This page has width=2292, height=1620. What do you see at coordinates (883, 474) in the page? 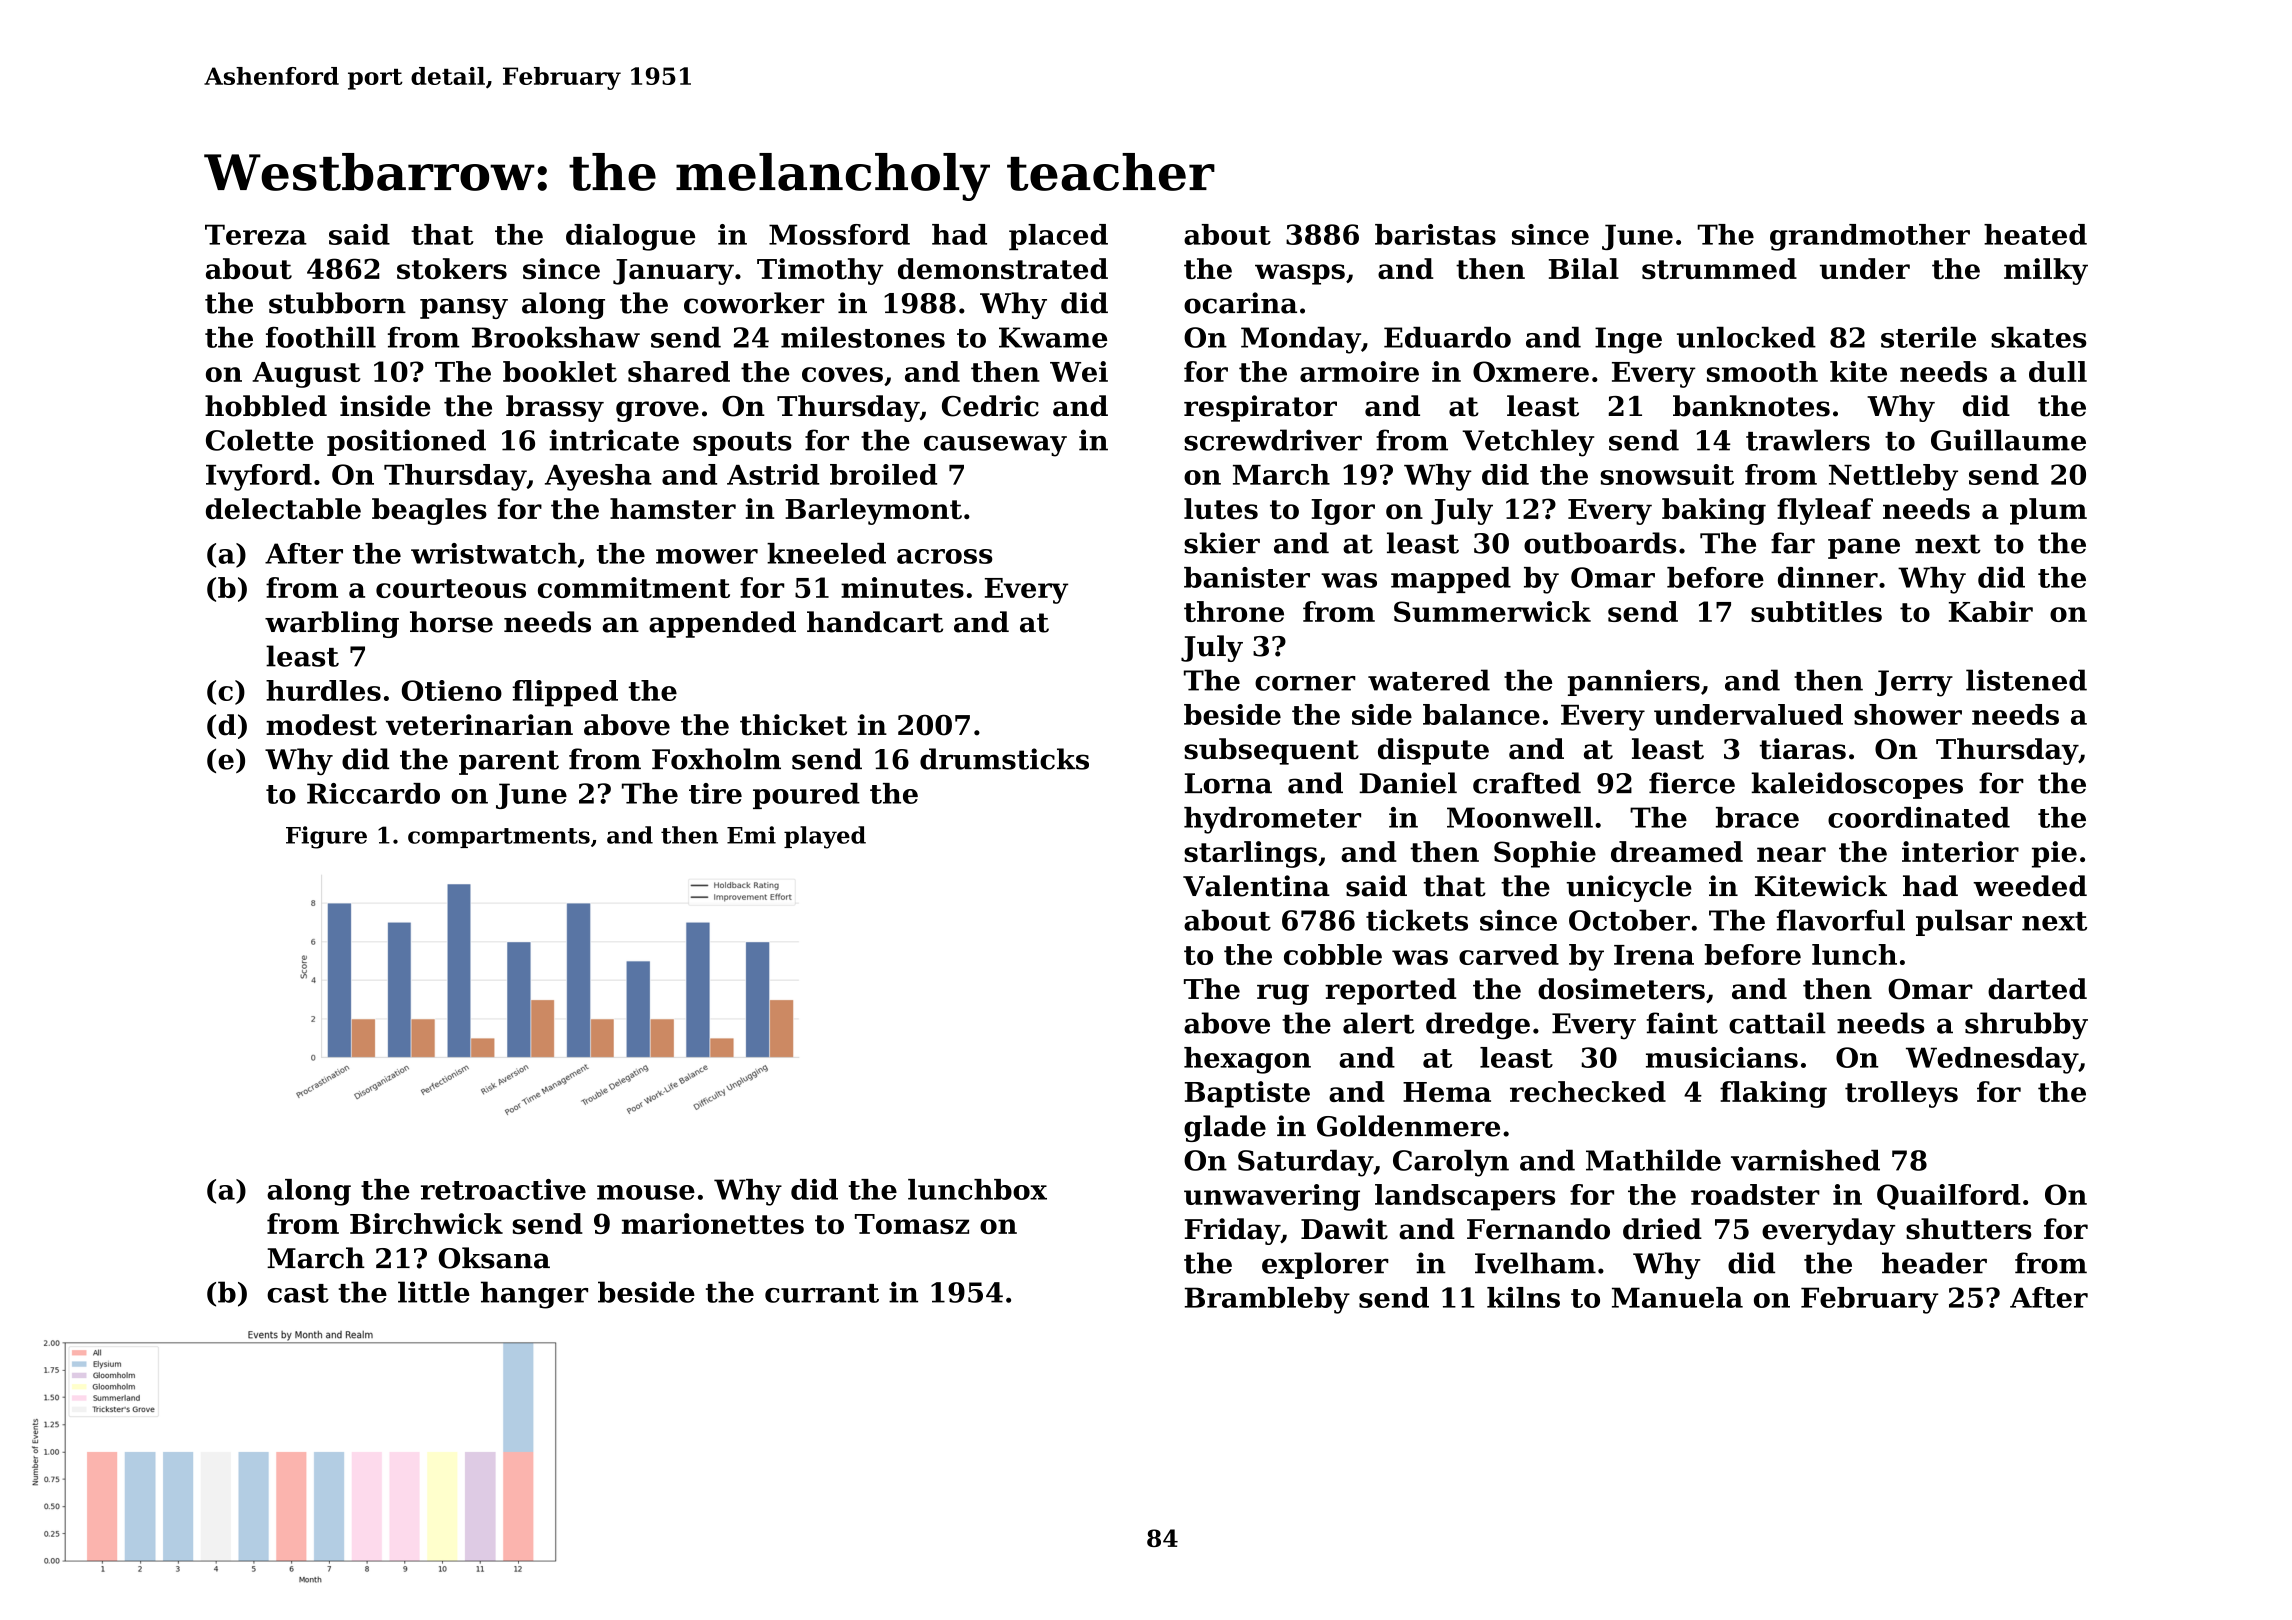
I see `broiled` at bounding box center [883, 474].
